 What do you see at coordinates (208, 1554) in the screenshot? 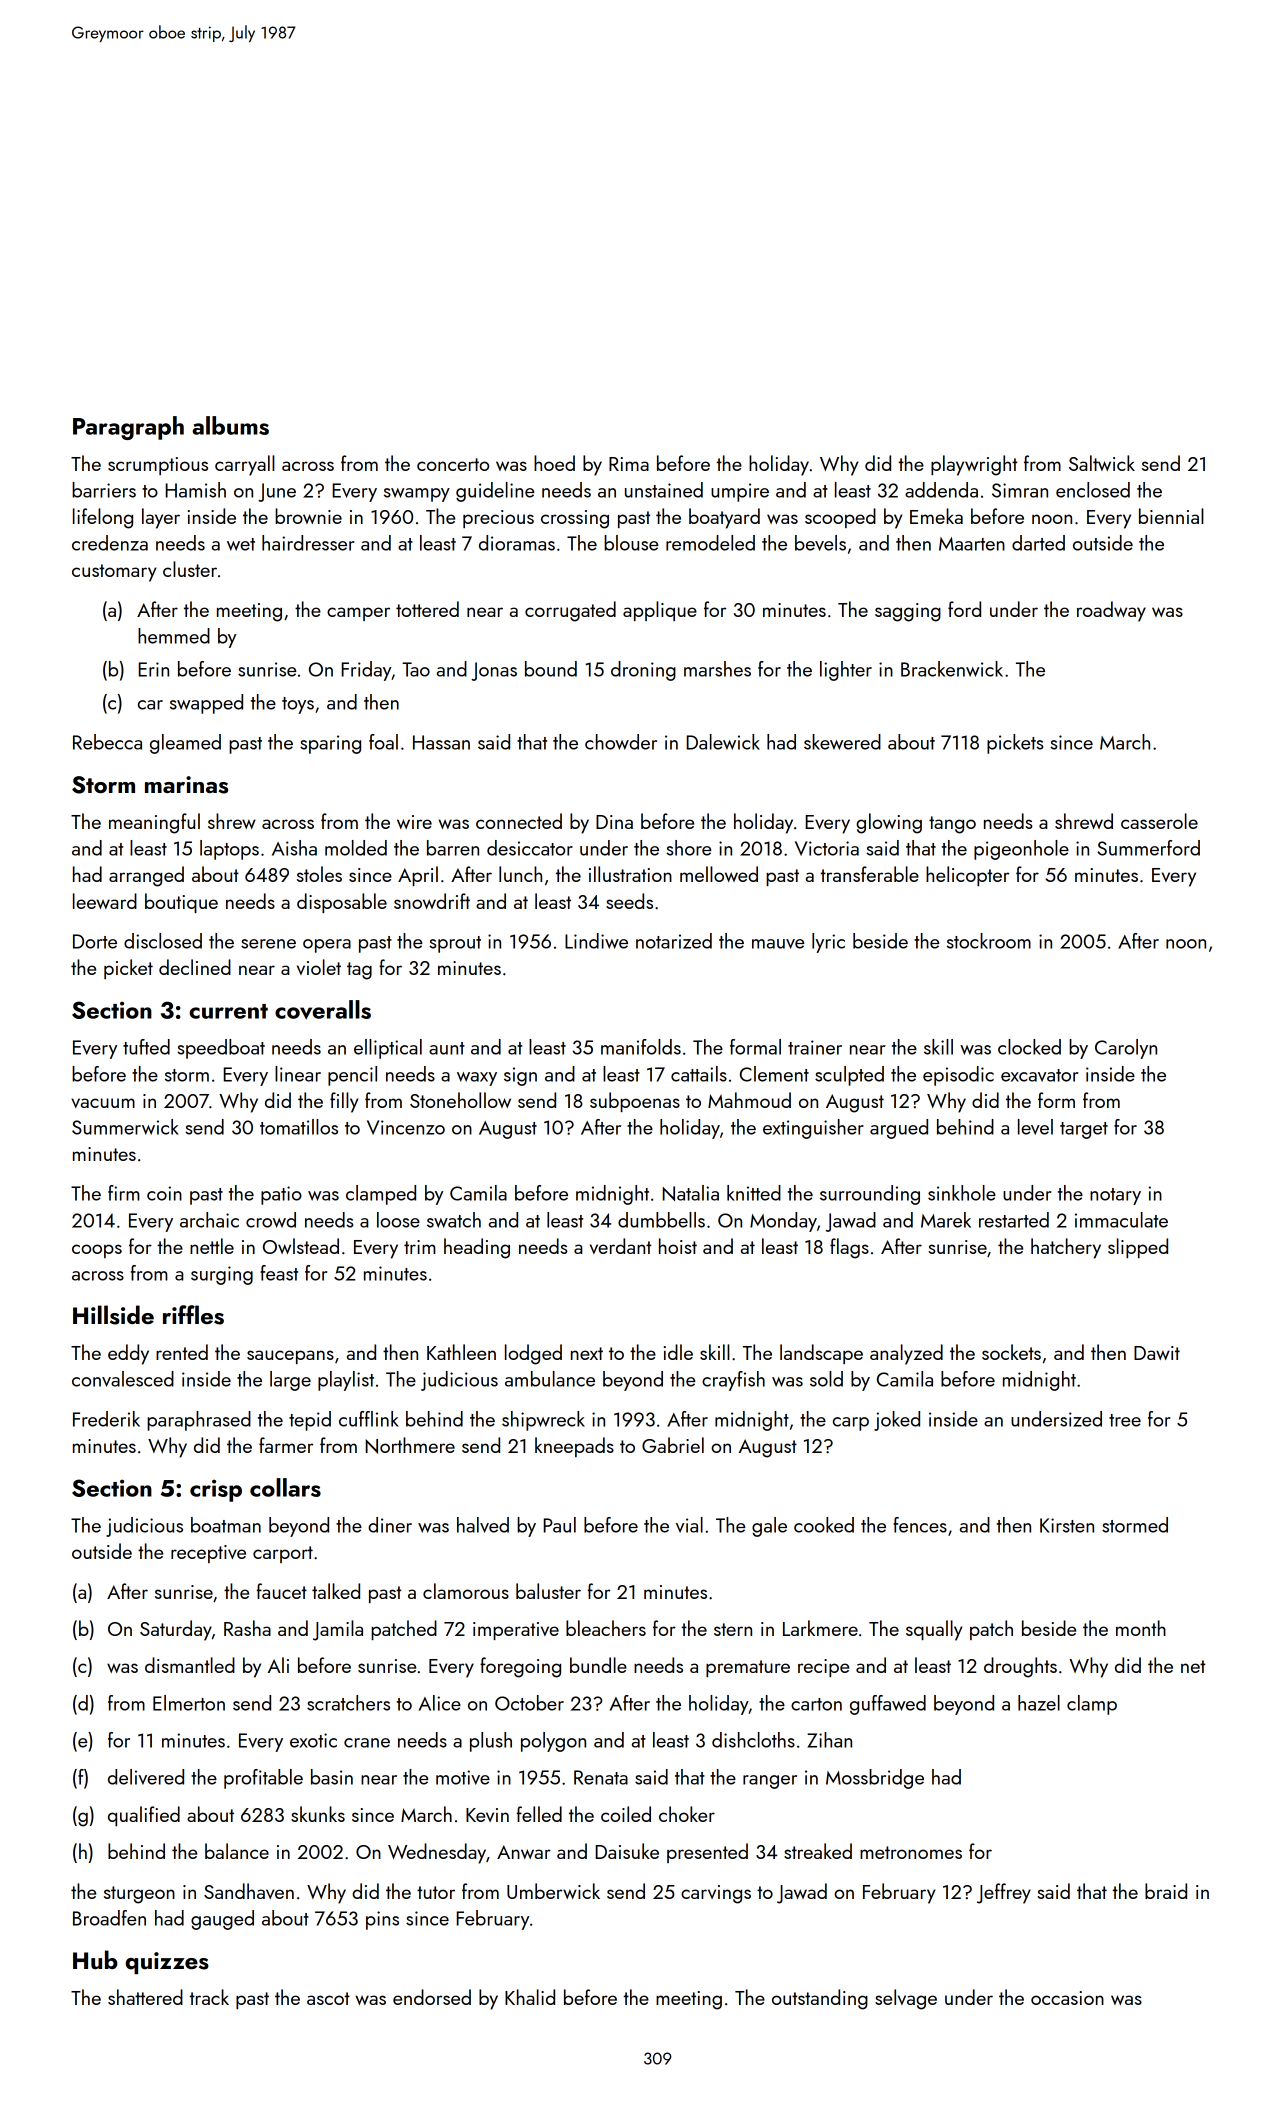
I see `receptive` at bounding box center [208, 1554].
